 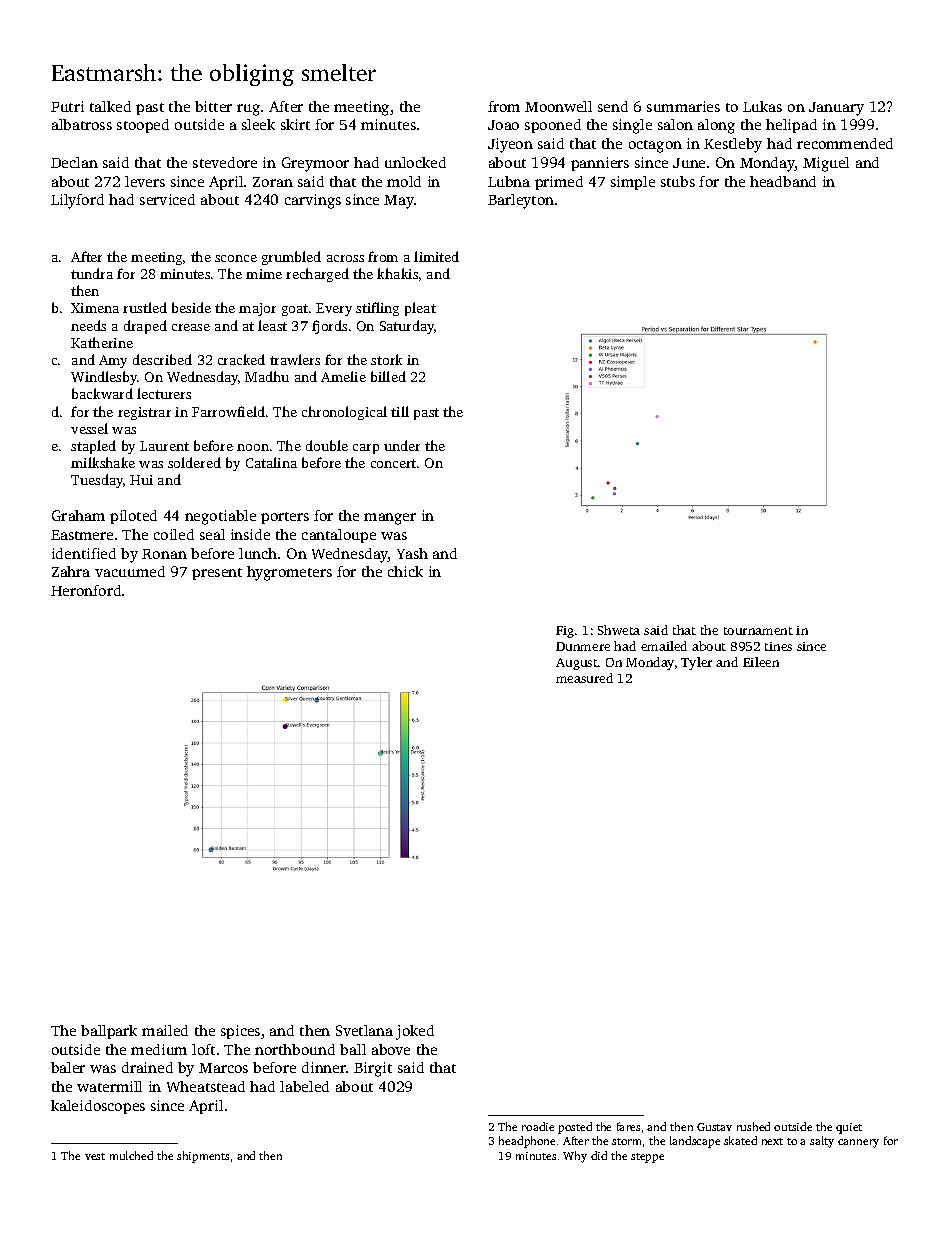 What do you see at coordinates (67, 106) in the screenshot?
I see `Putri` at bounding box center [67, 106].
